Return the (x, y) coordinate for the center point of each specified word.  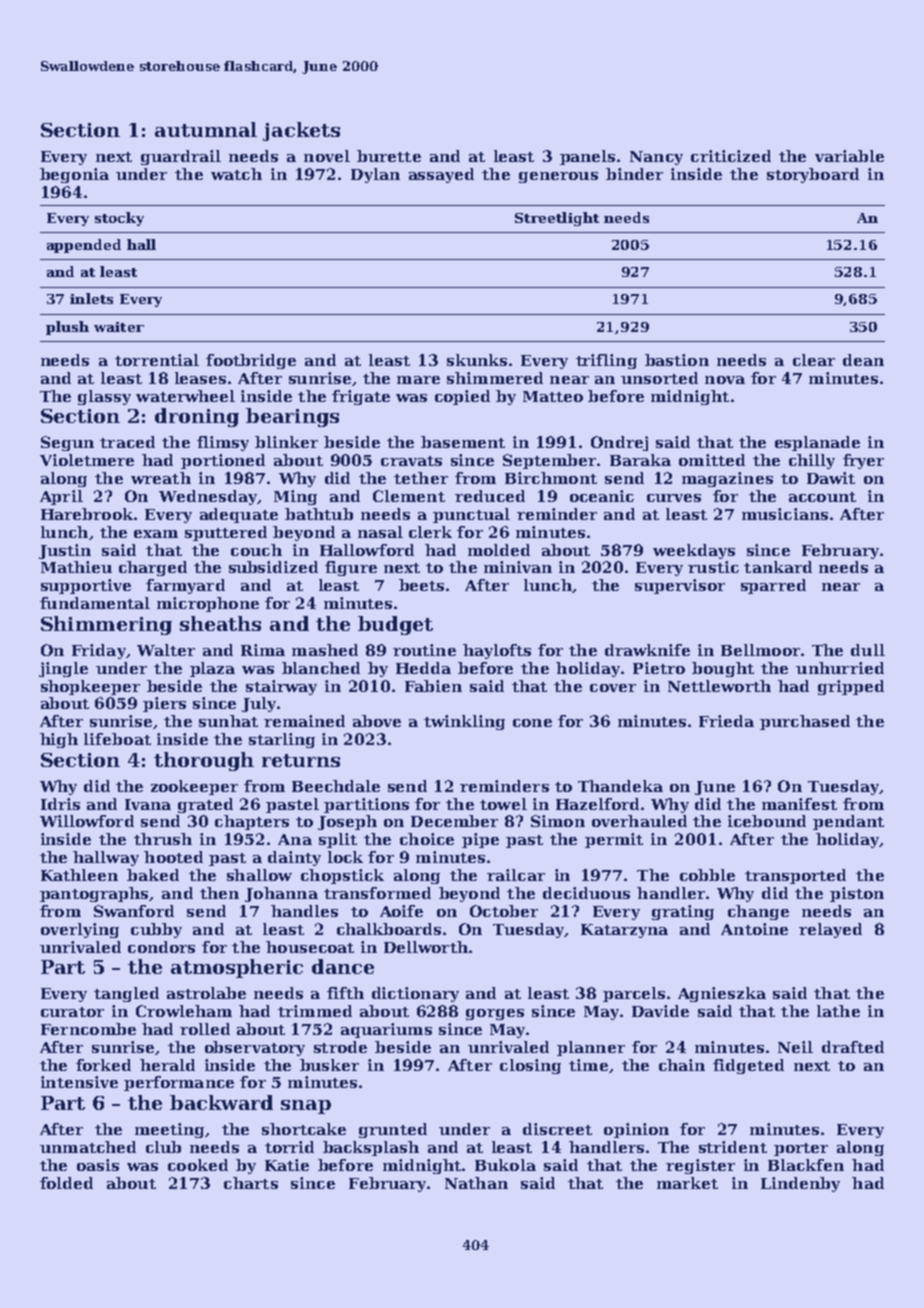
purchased (805, 722)
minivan (518, 567)
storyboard (813, 175)
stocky (119, 219)
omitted (712, 460)
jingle (63, 669)
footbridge (251, 361)
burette (389, 156)
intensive (79, 1082)
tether (421, 478)
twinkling (464, 722)
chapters (252, 822)
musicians (785, 514)
